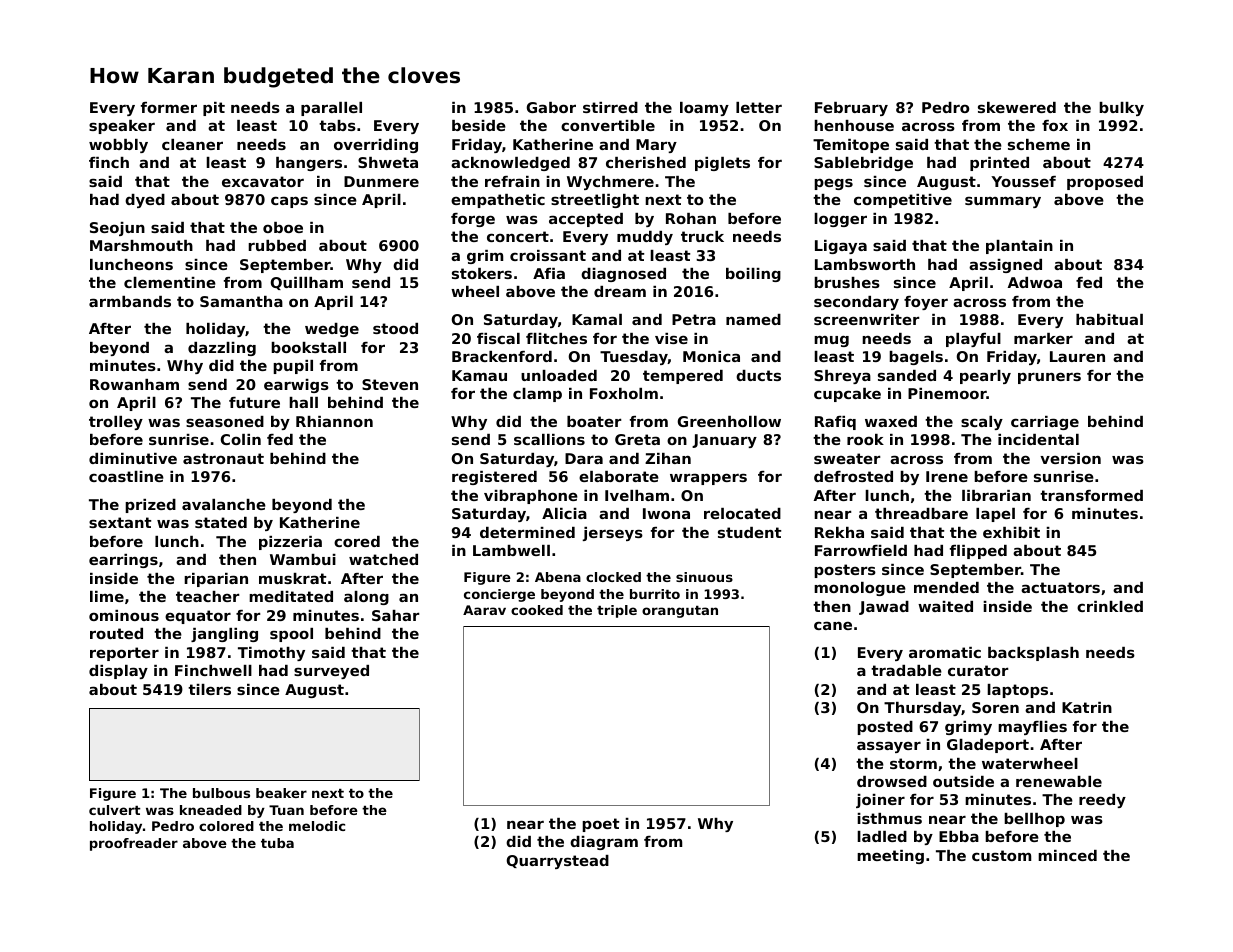 The height and width of the document is (952, 1233). Describe the element at coordinates (334, 421) in the document. I see `Rhiannon` at that location.
